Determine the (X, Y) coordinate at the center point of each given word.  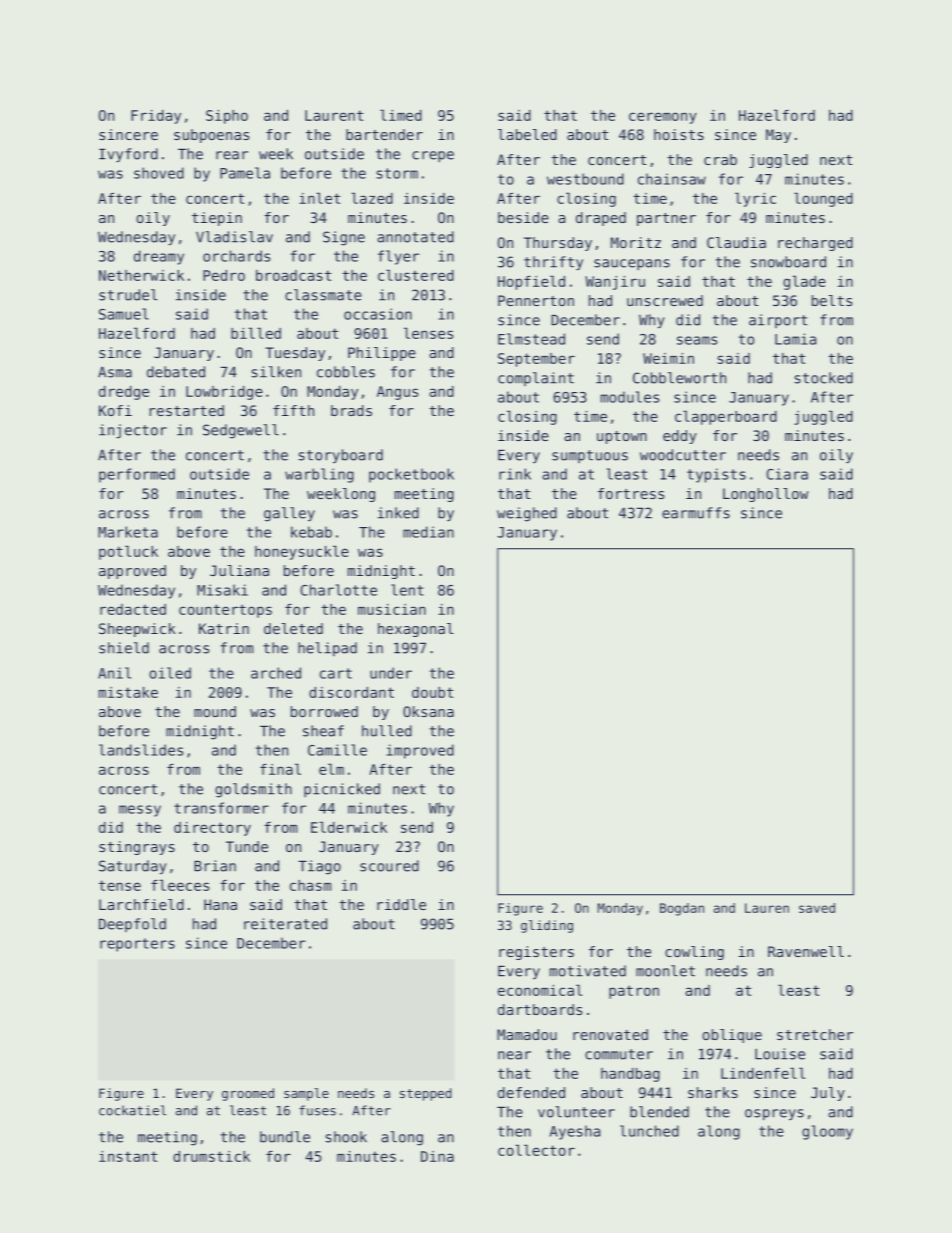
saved (817, 908)
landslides (141, 750)
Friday (156, 117)
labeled (527, 134)
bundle (285, 1137)
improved (420, 751)
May (778, 136)
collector (536, 1150)
